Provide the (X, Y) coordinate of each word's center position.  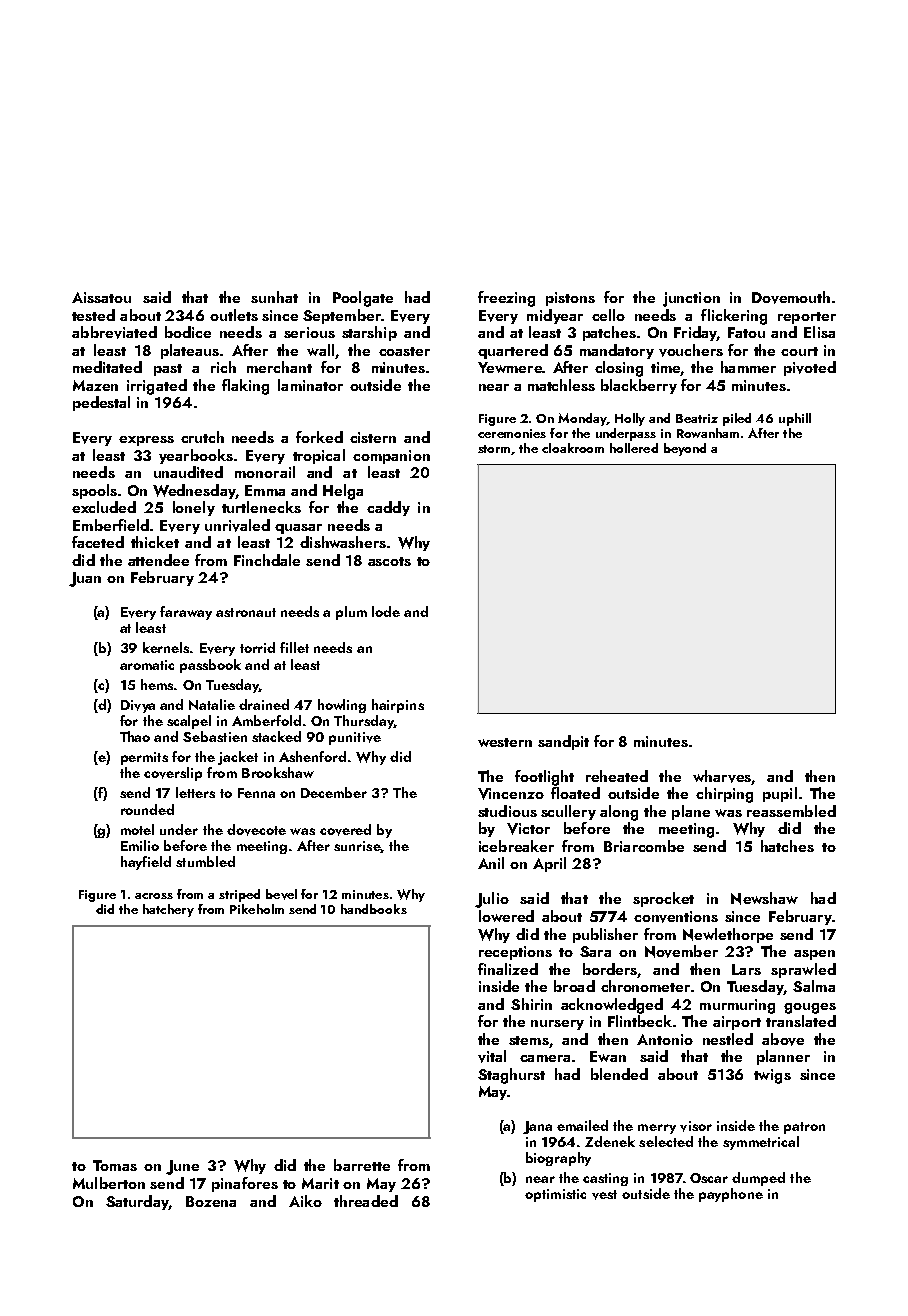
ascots (389, 561)
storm (494, 449)
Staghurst (511, 1076)
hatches (787, 846)
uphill (795, 419)
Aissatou (101, 297)
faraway (186, 613)
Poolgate (363, 299)
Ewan (608, 1056)
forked (319, 437)
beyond (685, 449)
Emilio (140, 845)
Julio (492, 900)
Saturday (137, 1202)
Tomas (115, 1165)
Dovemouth (791, 297)
